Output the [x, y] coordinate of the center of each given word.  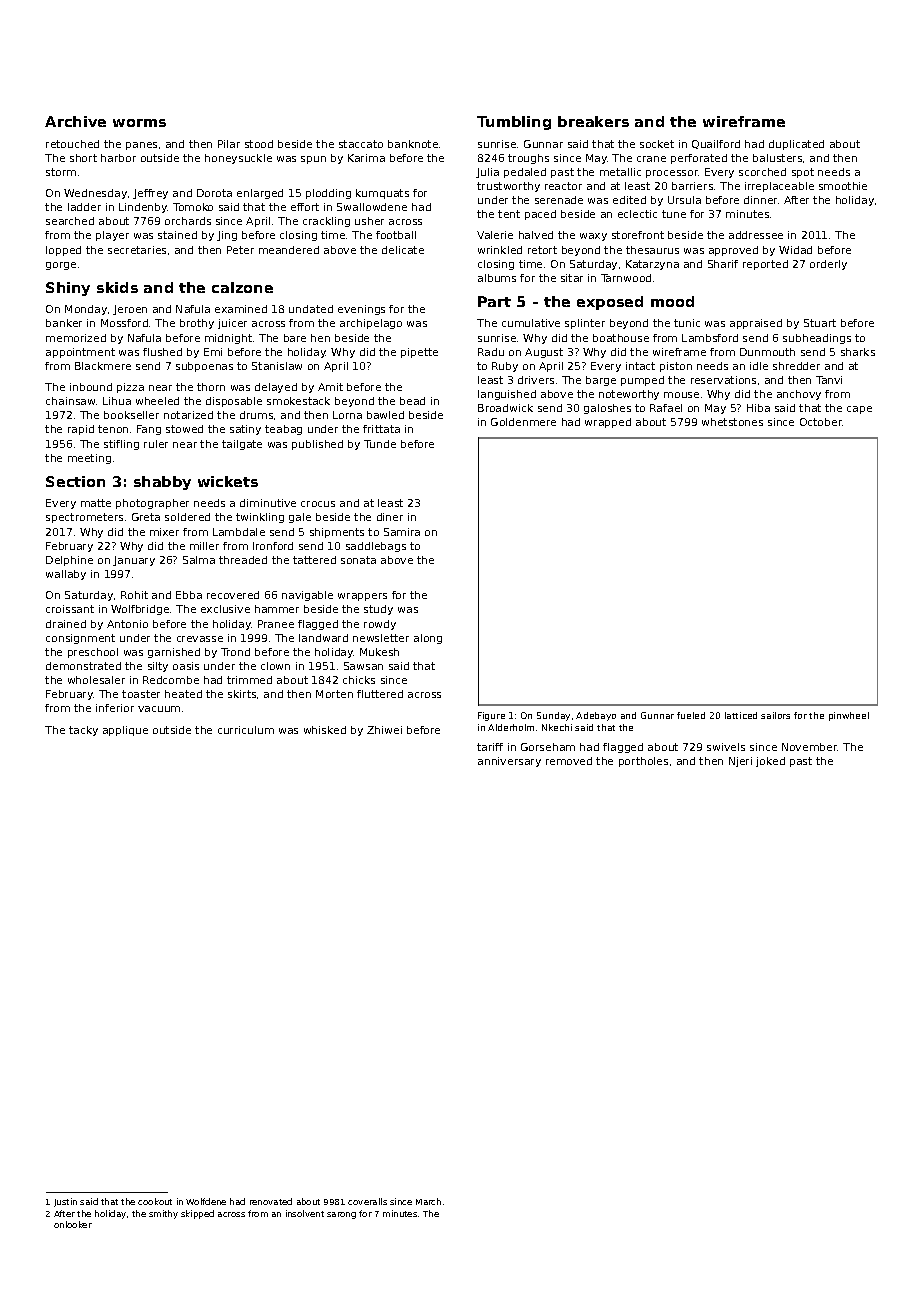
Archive [75, 121]
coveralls [367, 1201]
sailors [775, 715]
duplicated [796, 145]
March [428, 1201]
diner [390, 517]
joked [770, 762]
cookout [155, 1201]
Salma [199, 560]
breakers [593, 121]
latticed [741, 715]
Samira [402, 532]
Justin [65, 1202]
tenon [113, 429]
